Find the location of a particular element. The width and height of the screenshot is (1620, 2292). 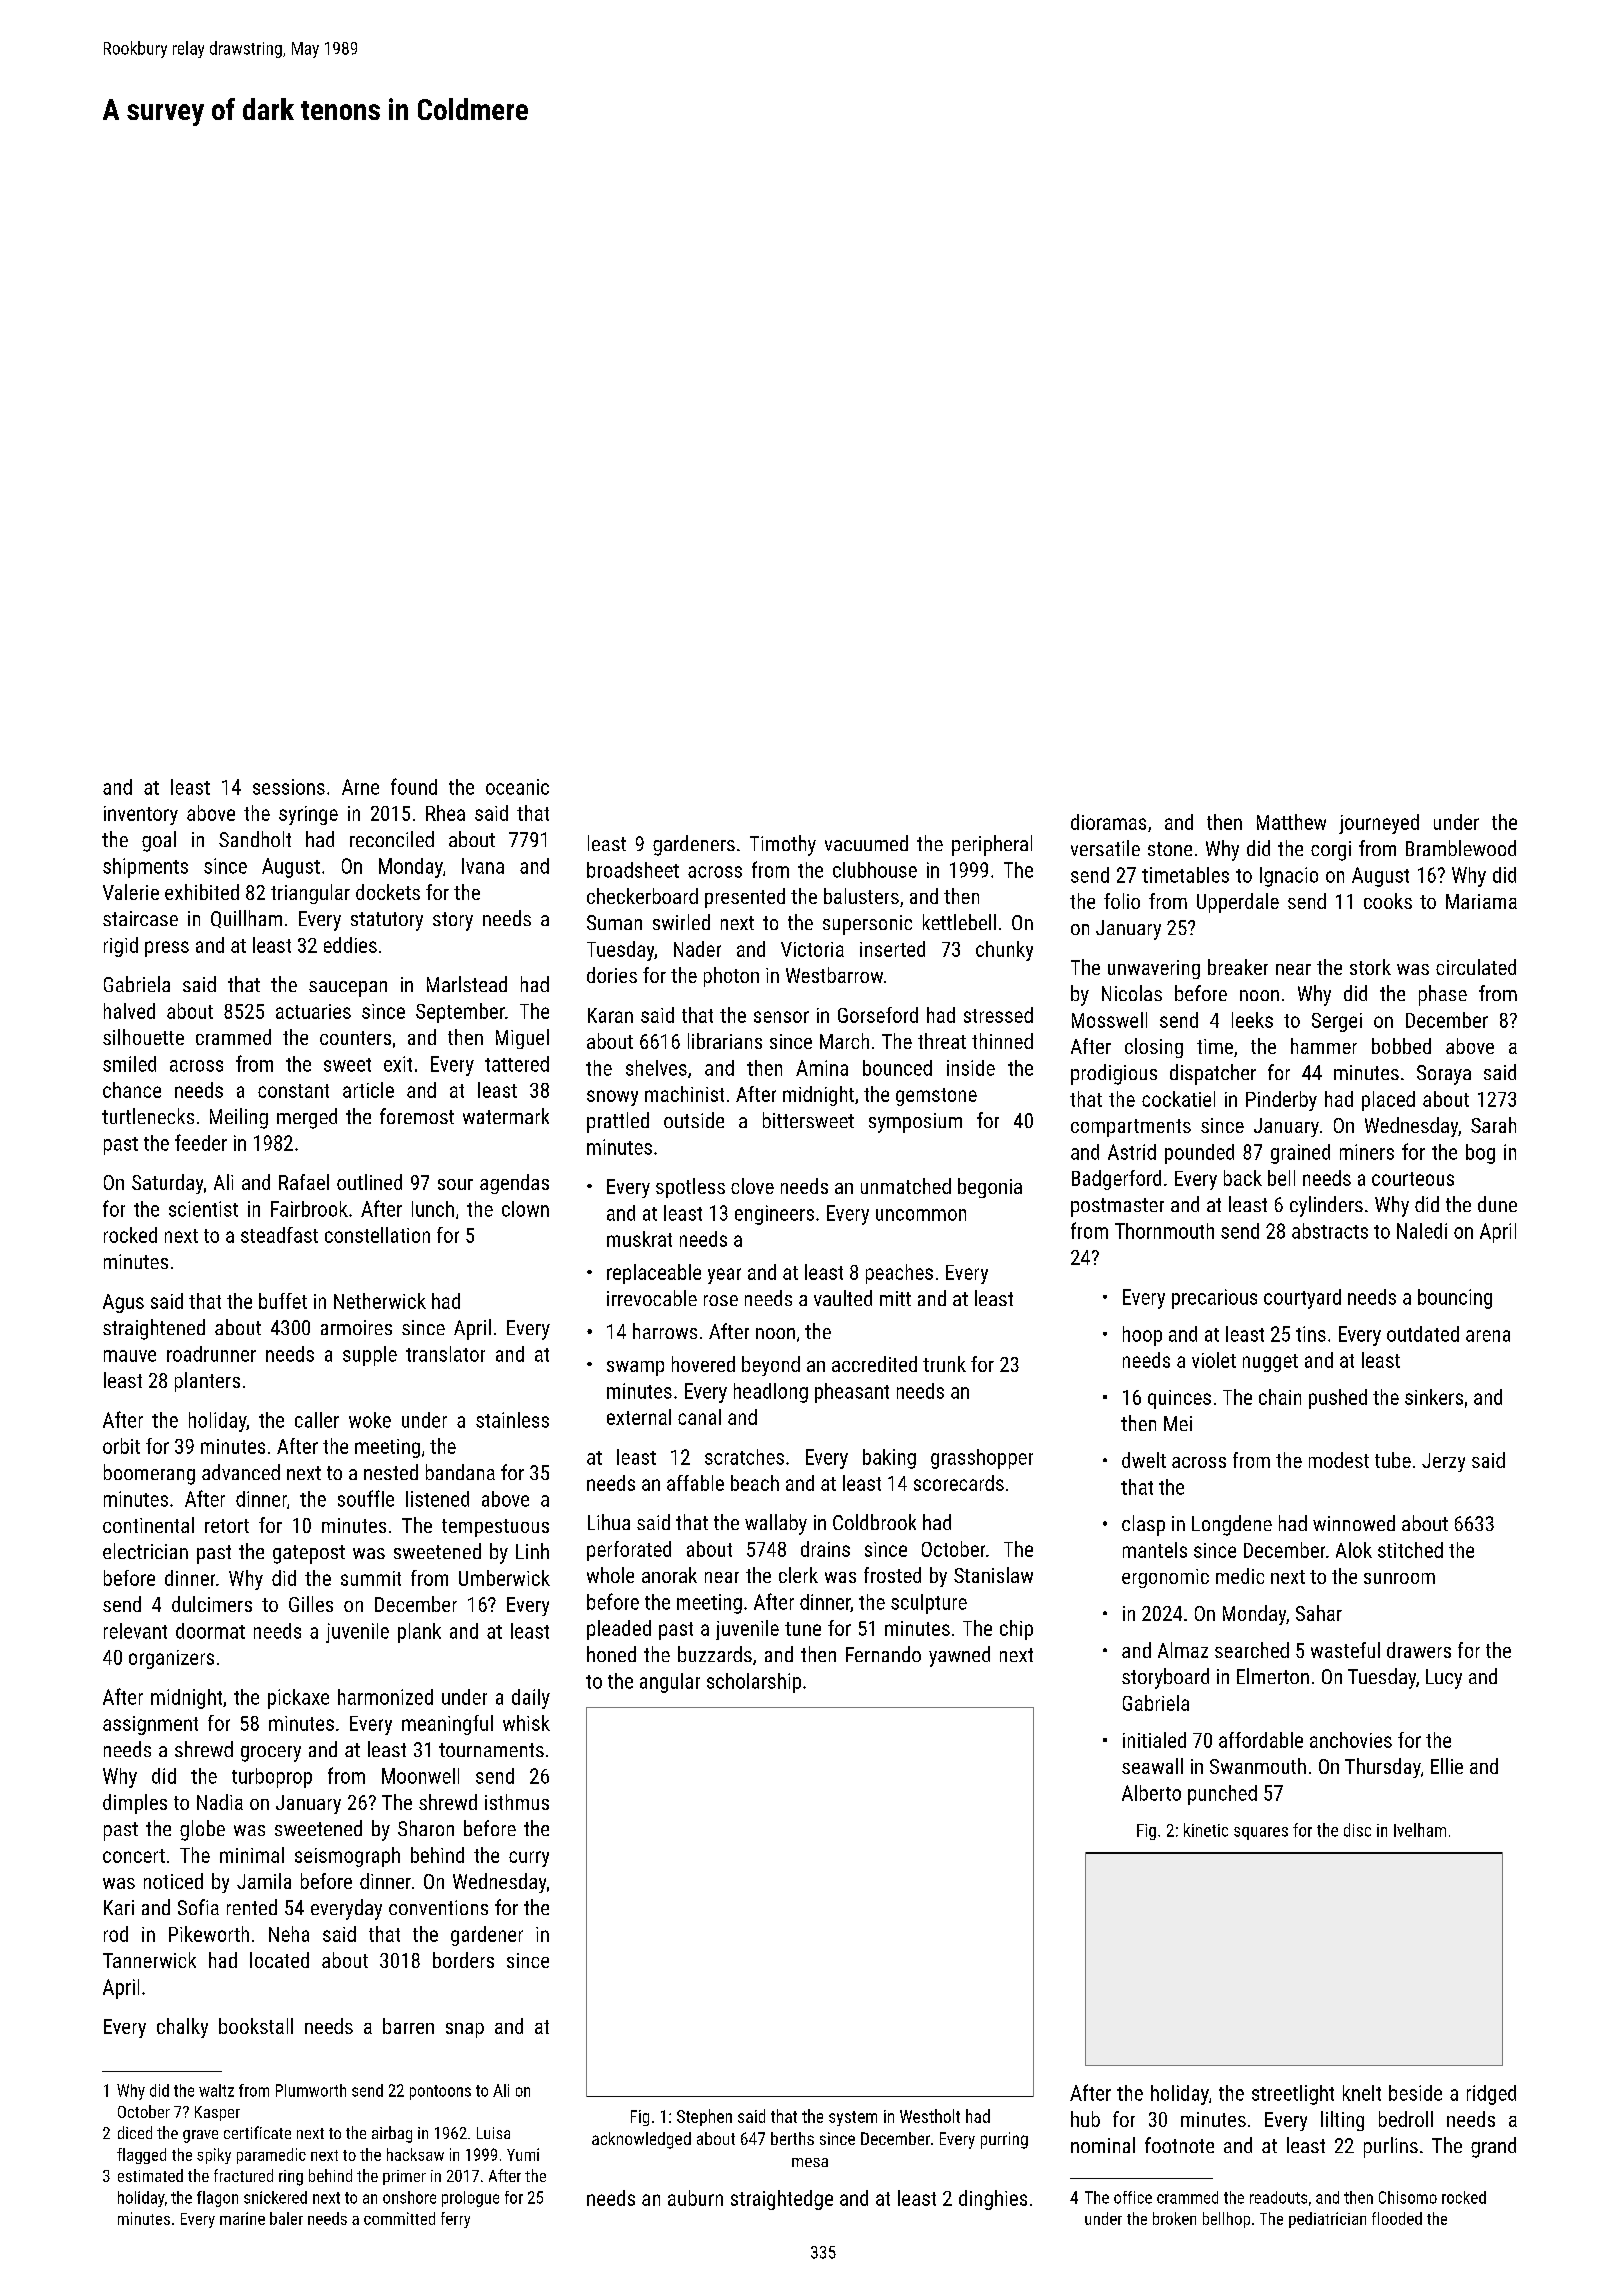

buffet is located at coordinates (283, 1301).
